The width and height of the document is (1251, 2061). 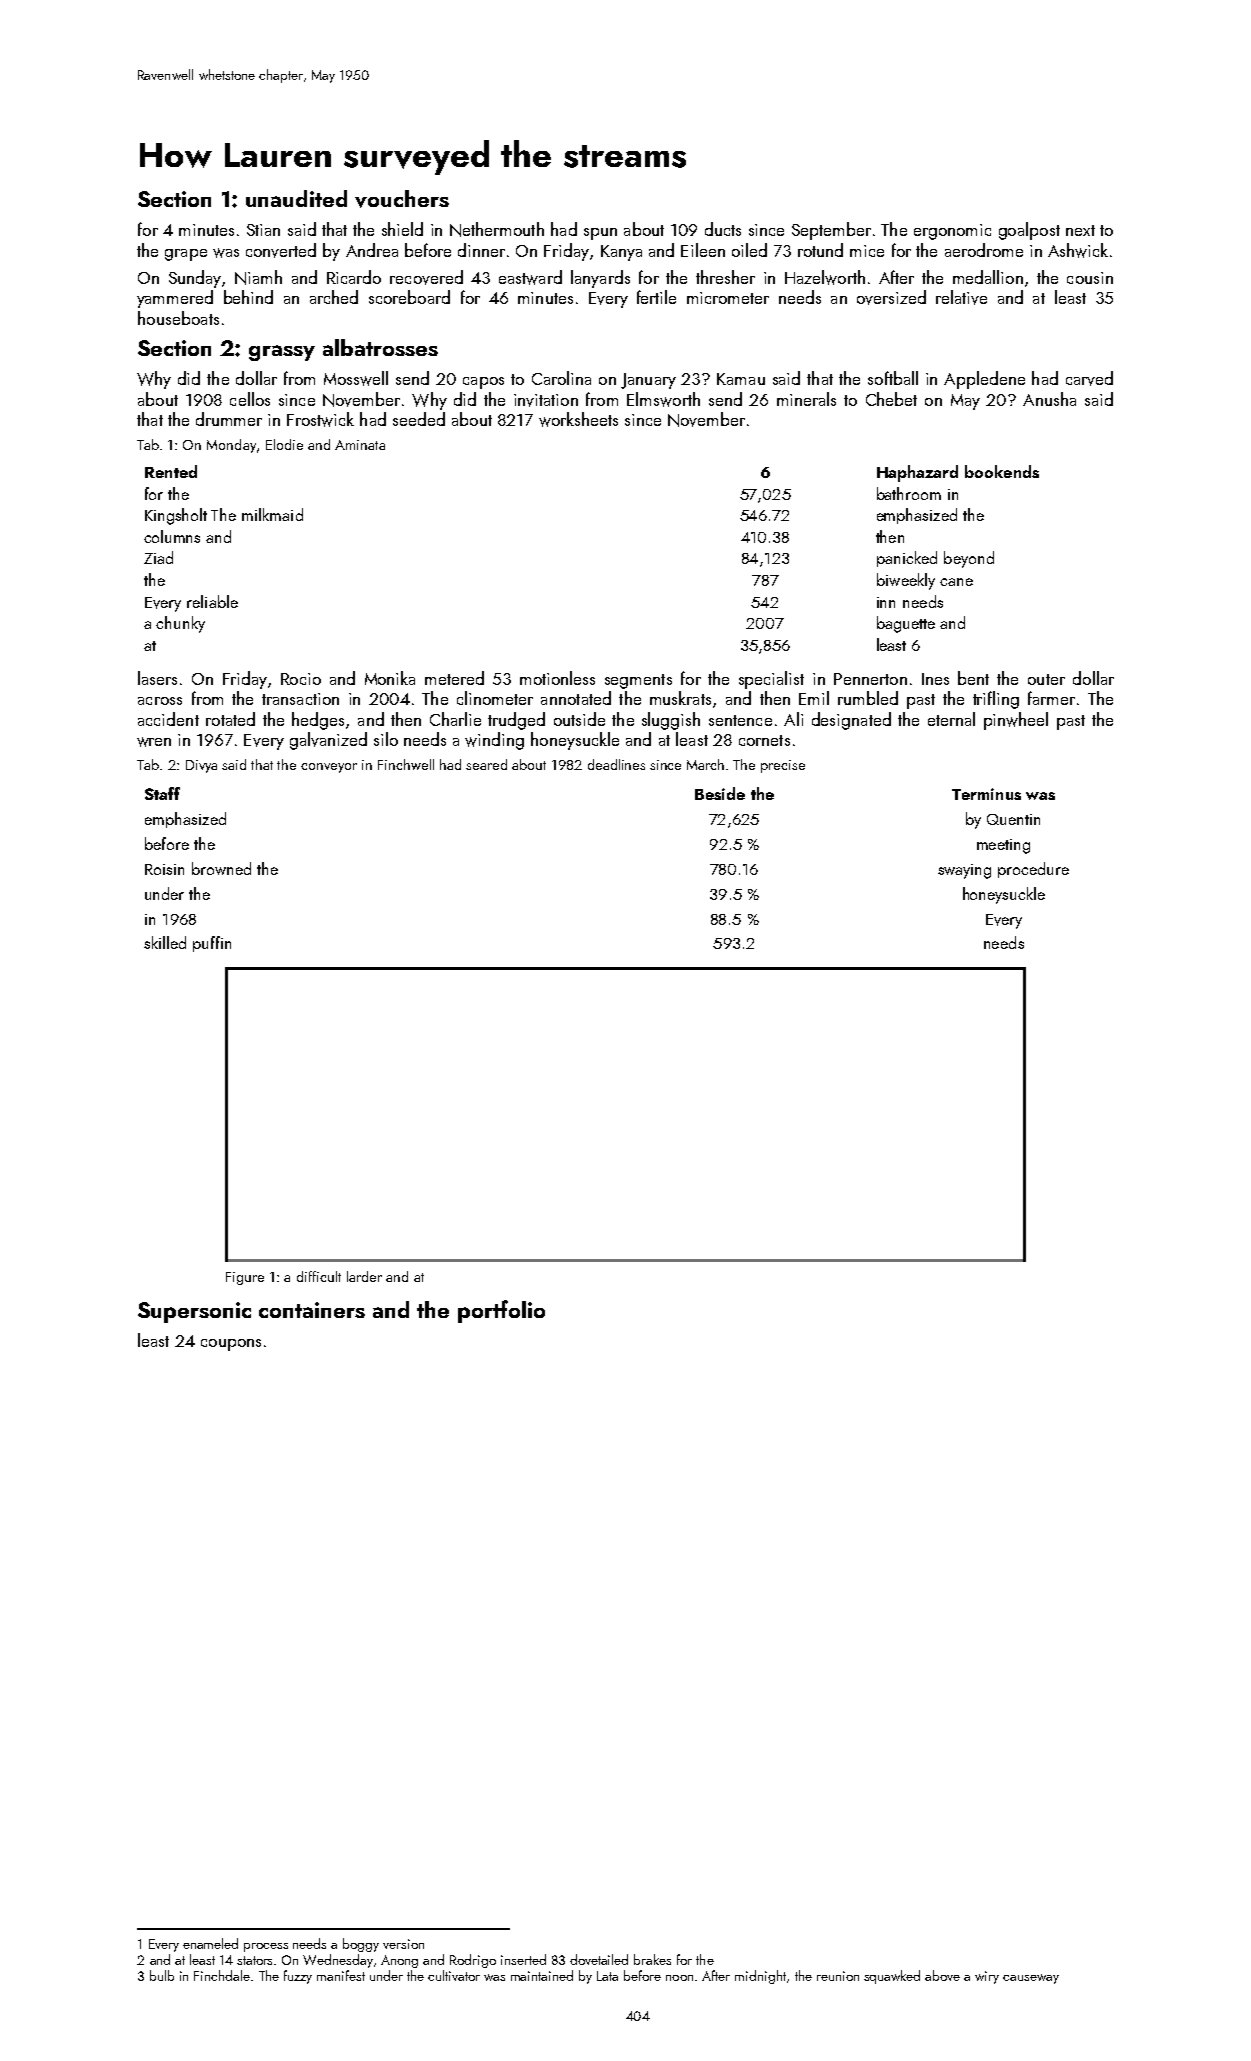 I want to click on coupons, so click(x=231, y=1345).
